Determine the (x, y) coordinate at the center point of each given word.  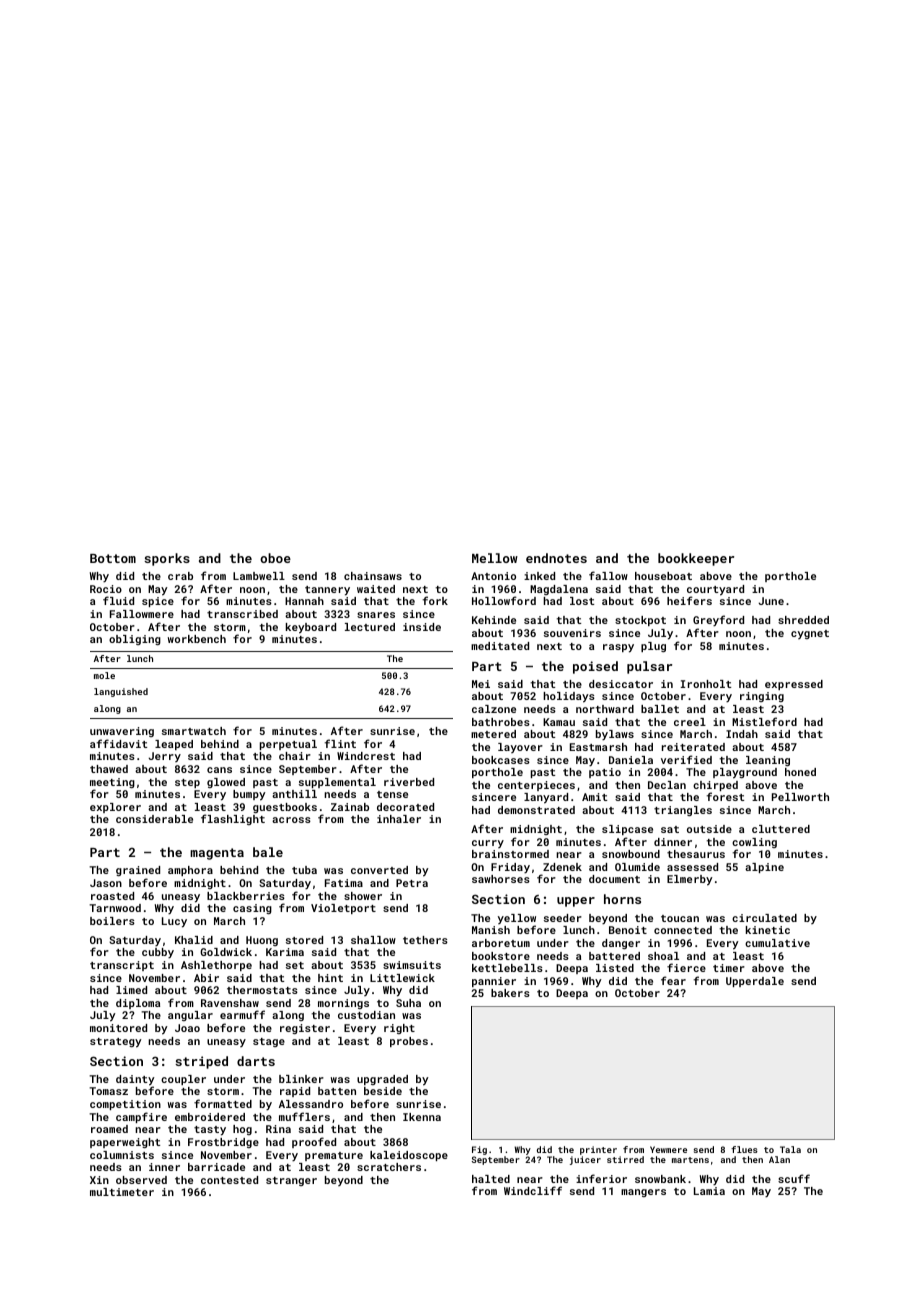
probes (409, 1042)
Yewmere (668, 1149)
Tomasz (108, 1091)
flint (340, 743)
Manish (491, 930)
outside (709, 829)
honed (800, 772)
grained (138, 871)
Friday (510, 868)
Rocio (106, 589)
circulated (764, 918)
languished (121, 692)
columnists (122, 1155)
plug (653, 647)
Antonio (493, 576)
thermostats (262, 990)
